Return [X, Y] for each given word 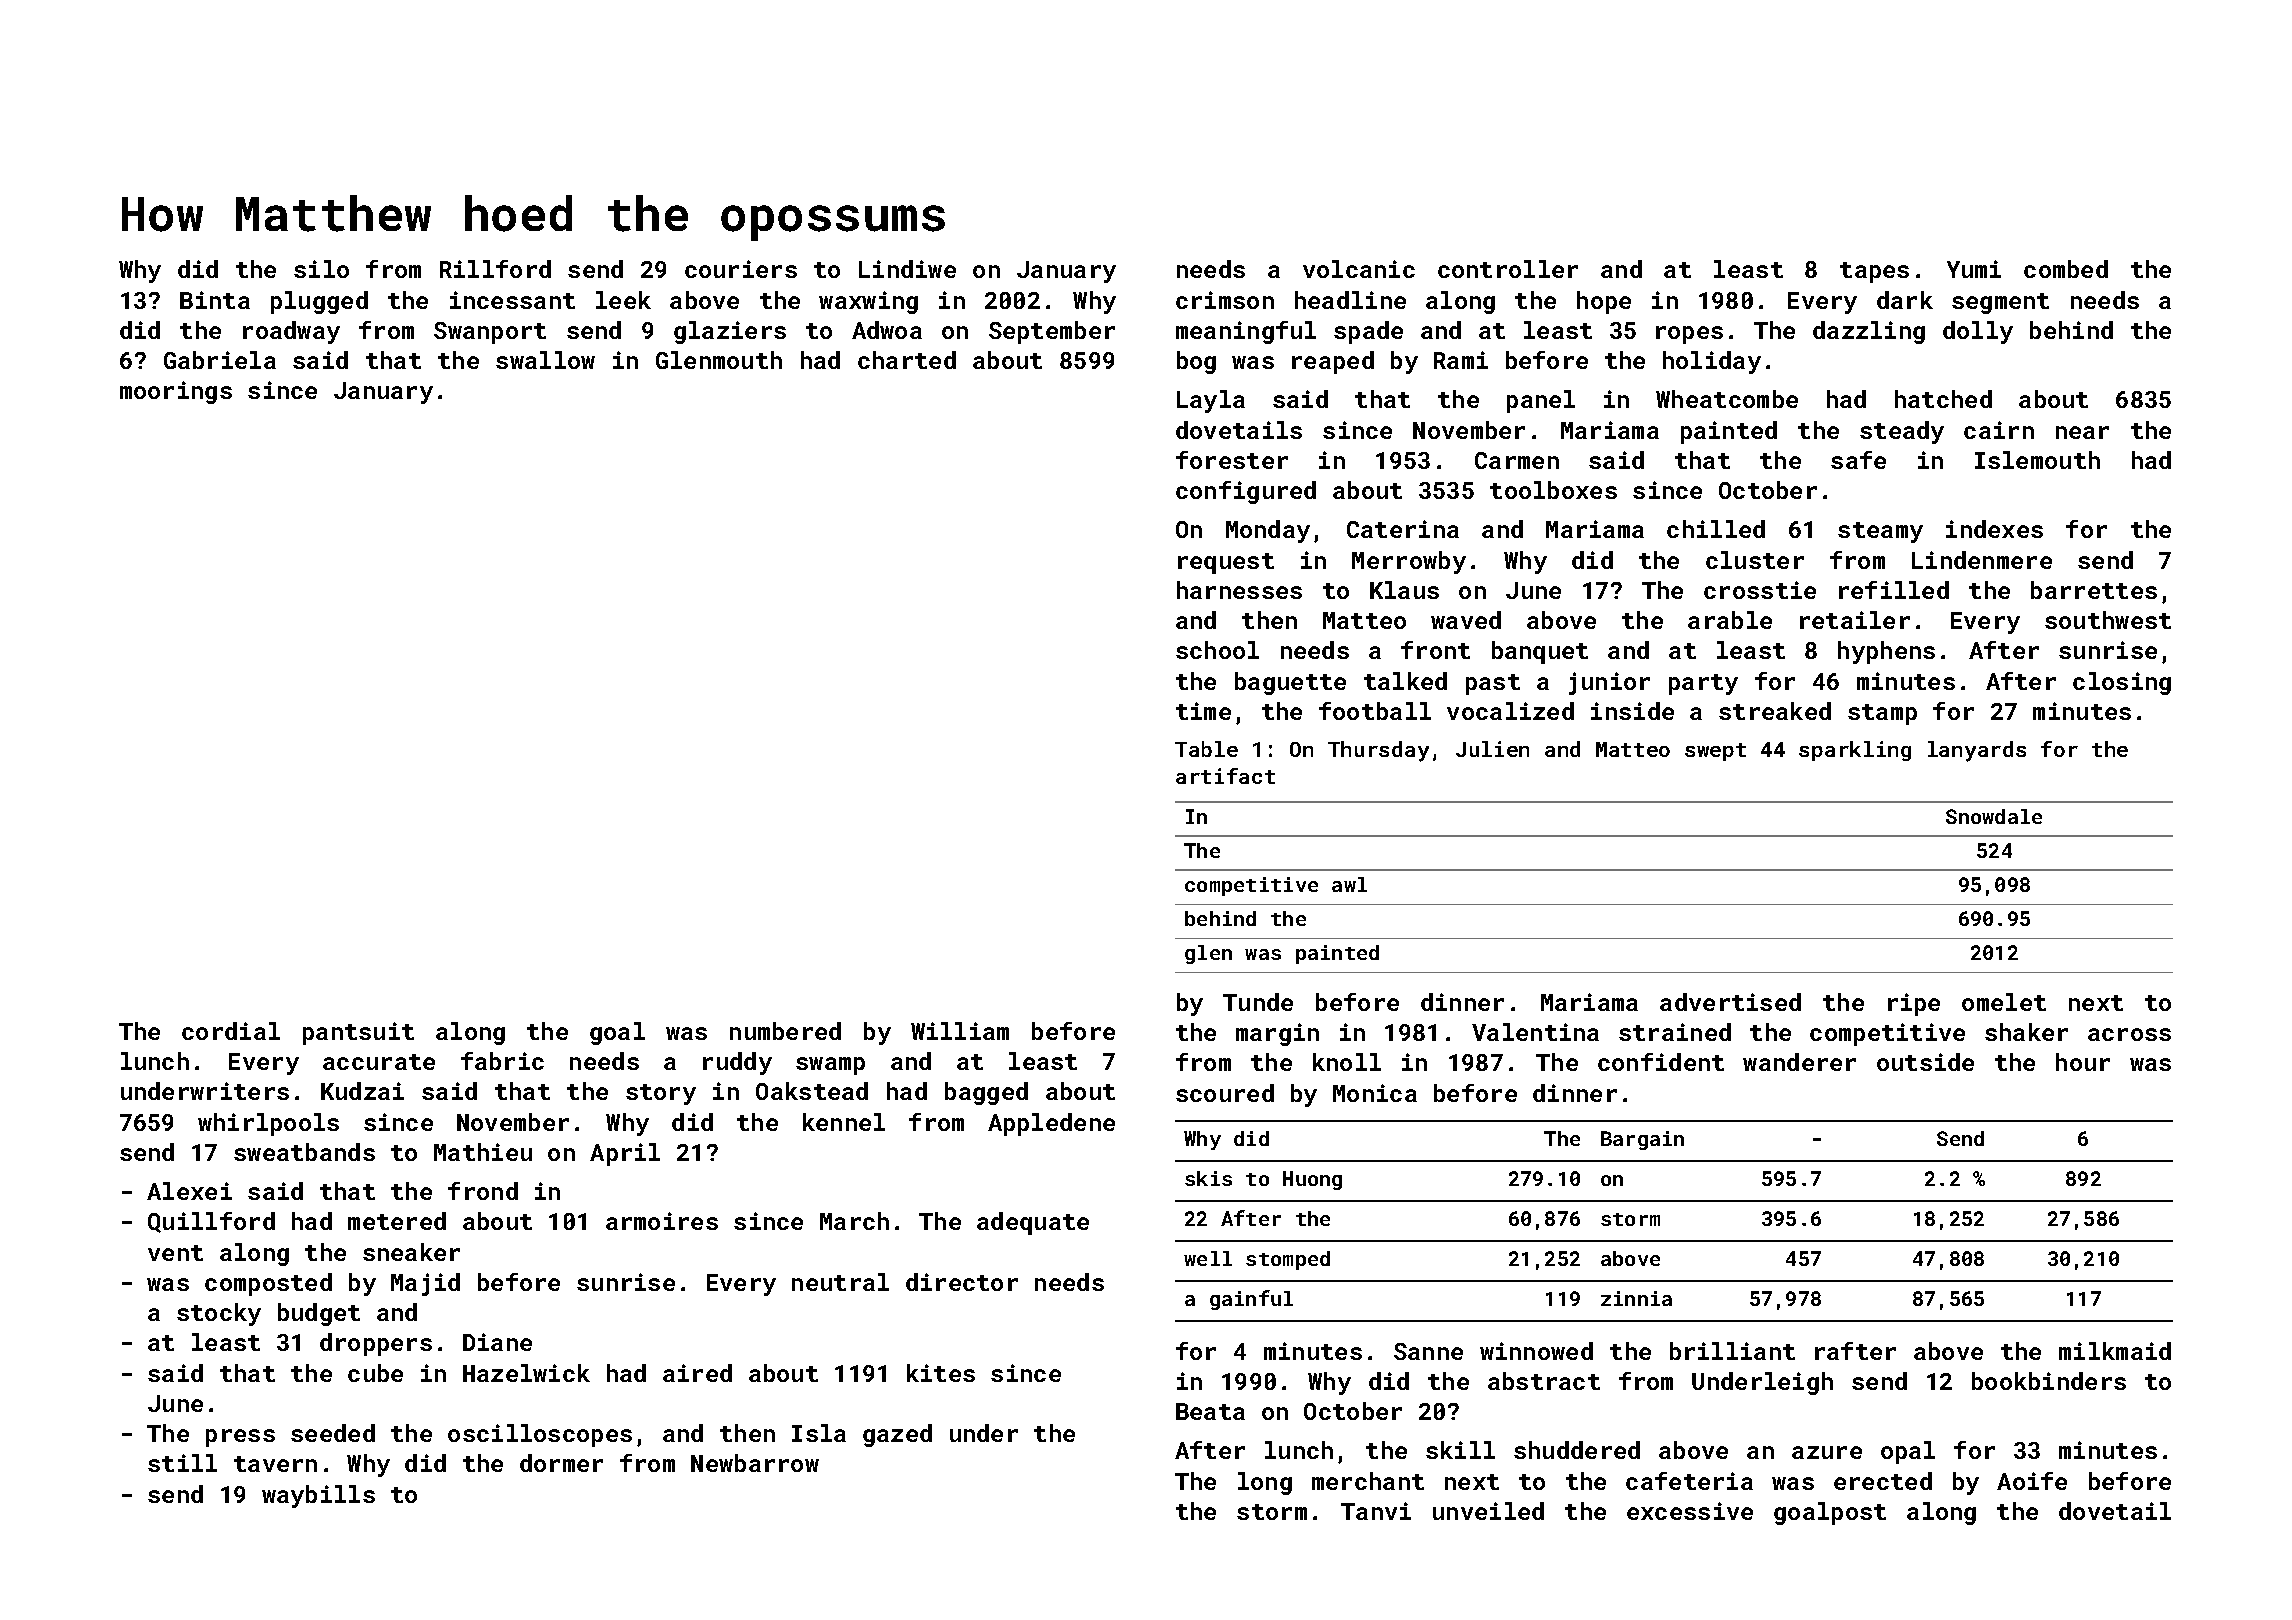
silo [321, 269]
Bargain [1642, 1140]
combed [2066, 269]
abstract [1544, 1381]
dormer [561, 1463]
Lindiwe [907, 269]
